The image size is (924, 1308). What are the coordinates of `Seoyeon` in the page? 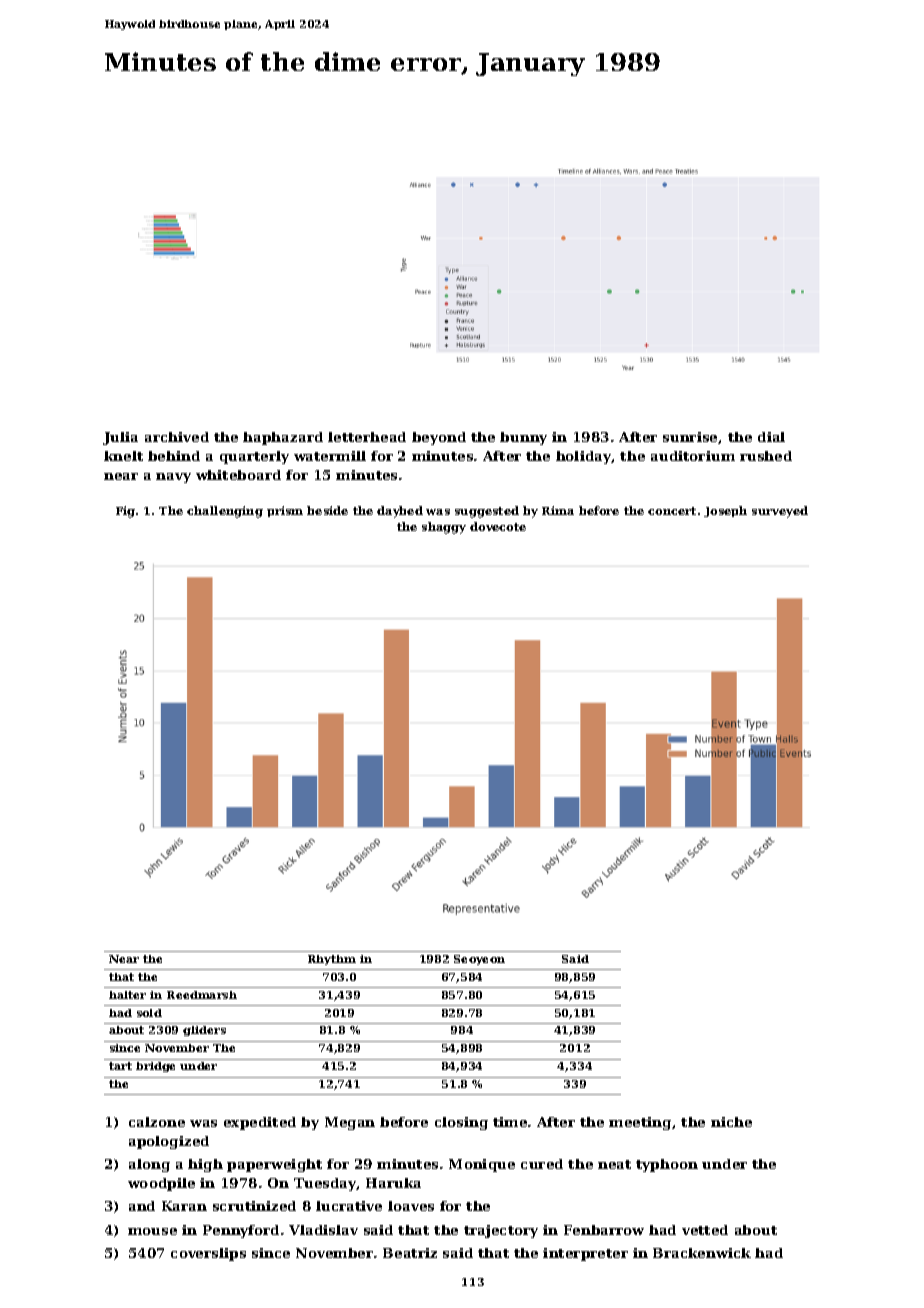 It's located at (479, 960).
